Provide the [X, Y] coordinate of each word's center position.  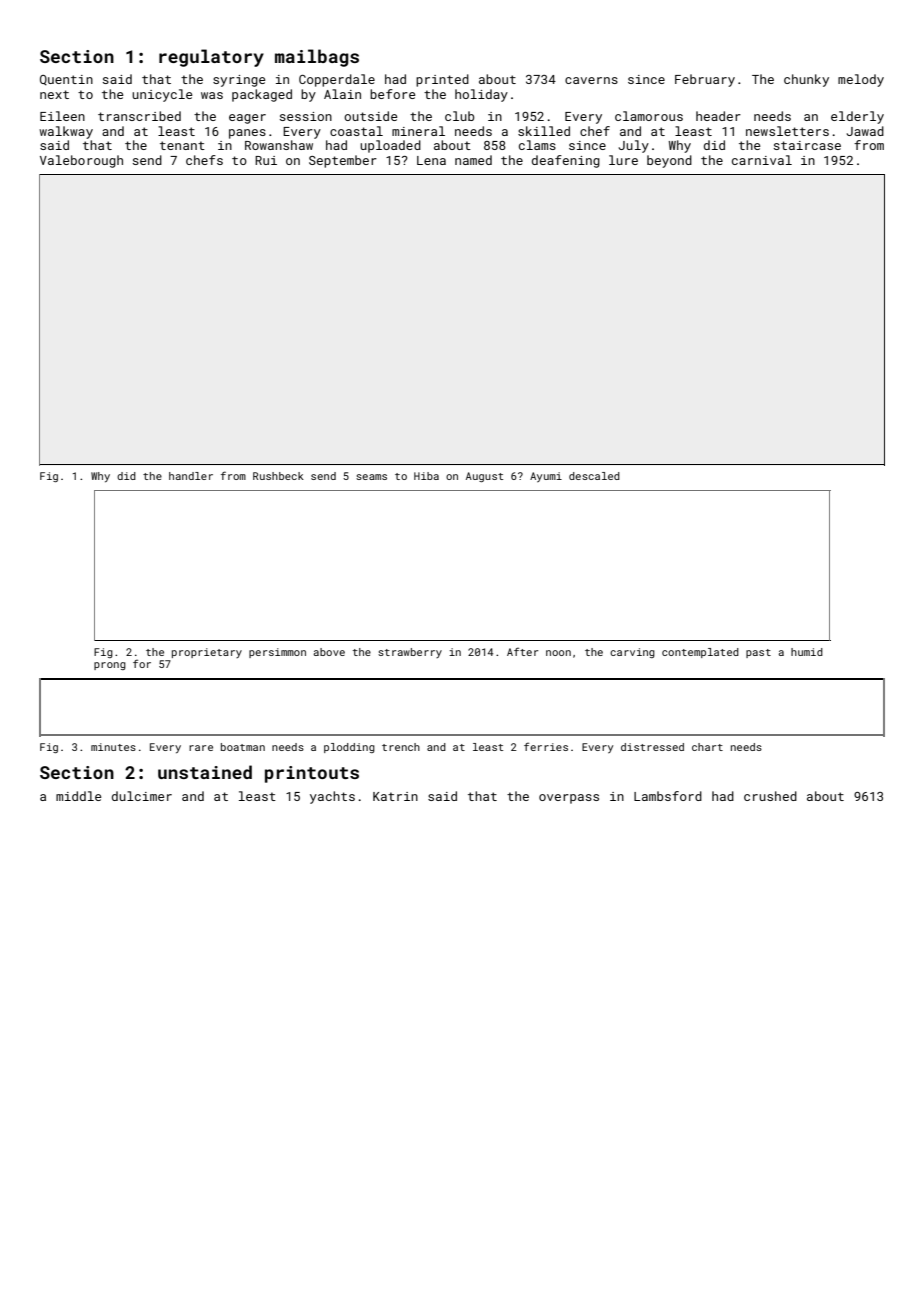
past [758, 653]
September [343, 161]
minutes [113, 747]
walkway [66, 132]
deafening [566, 161]
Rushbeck [278, 476]
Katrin [395, 796]
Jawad [865, 131]
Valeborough [81, 161]
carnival [762, 160]
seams [371, 477]
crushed [770, 796]
